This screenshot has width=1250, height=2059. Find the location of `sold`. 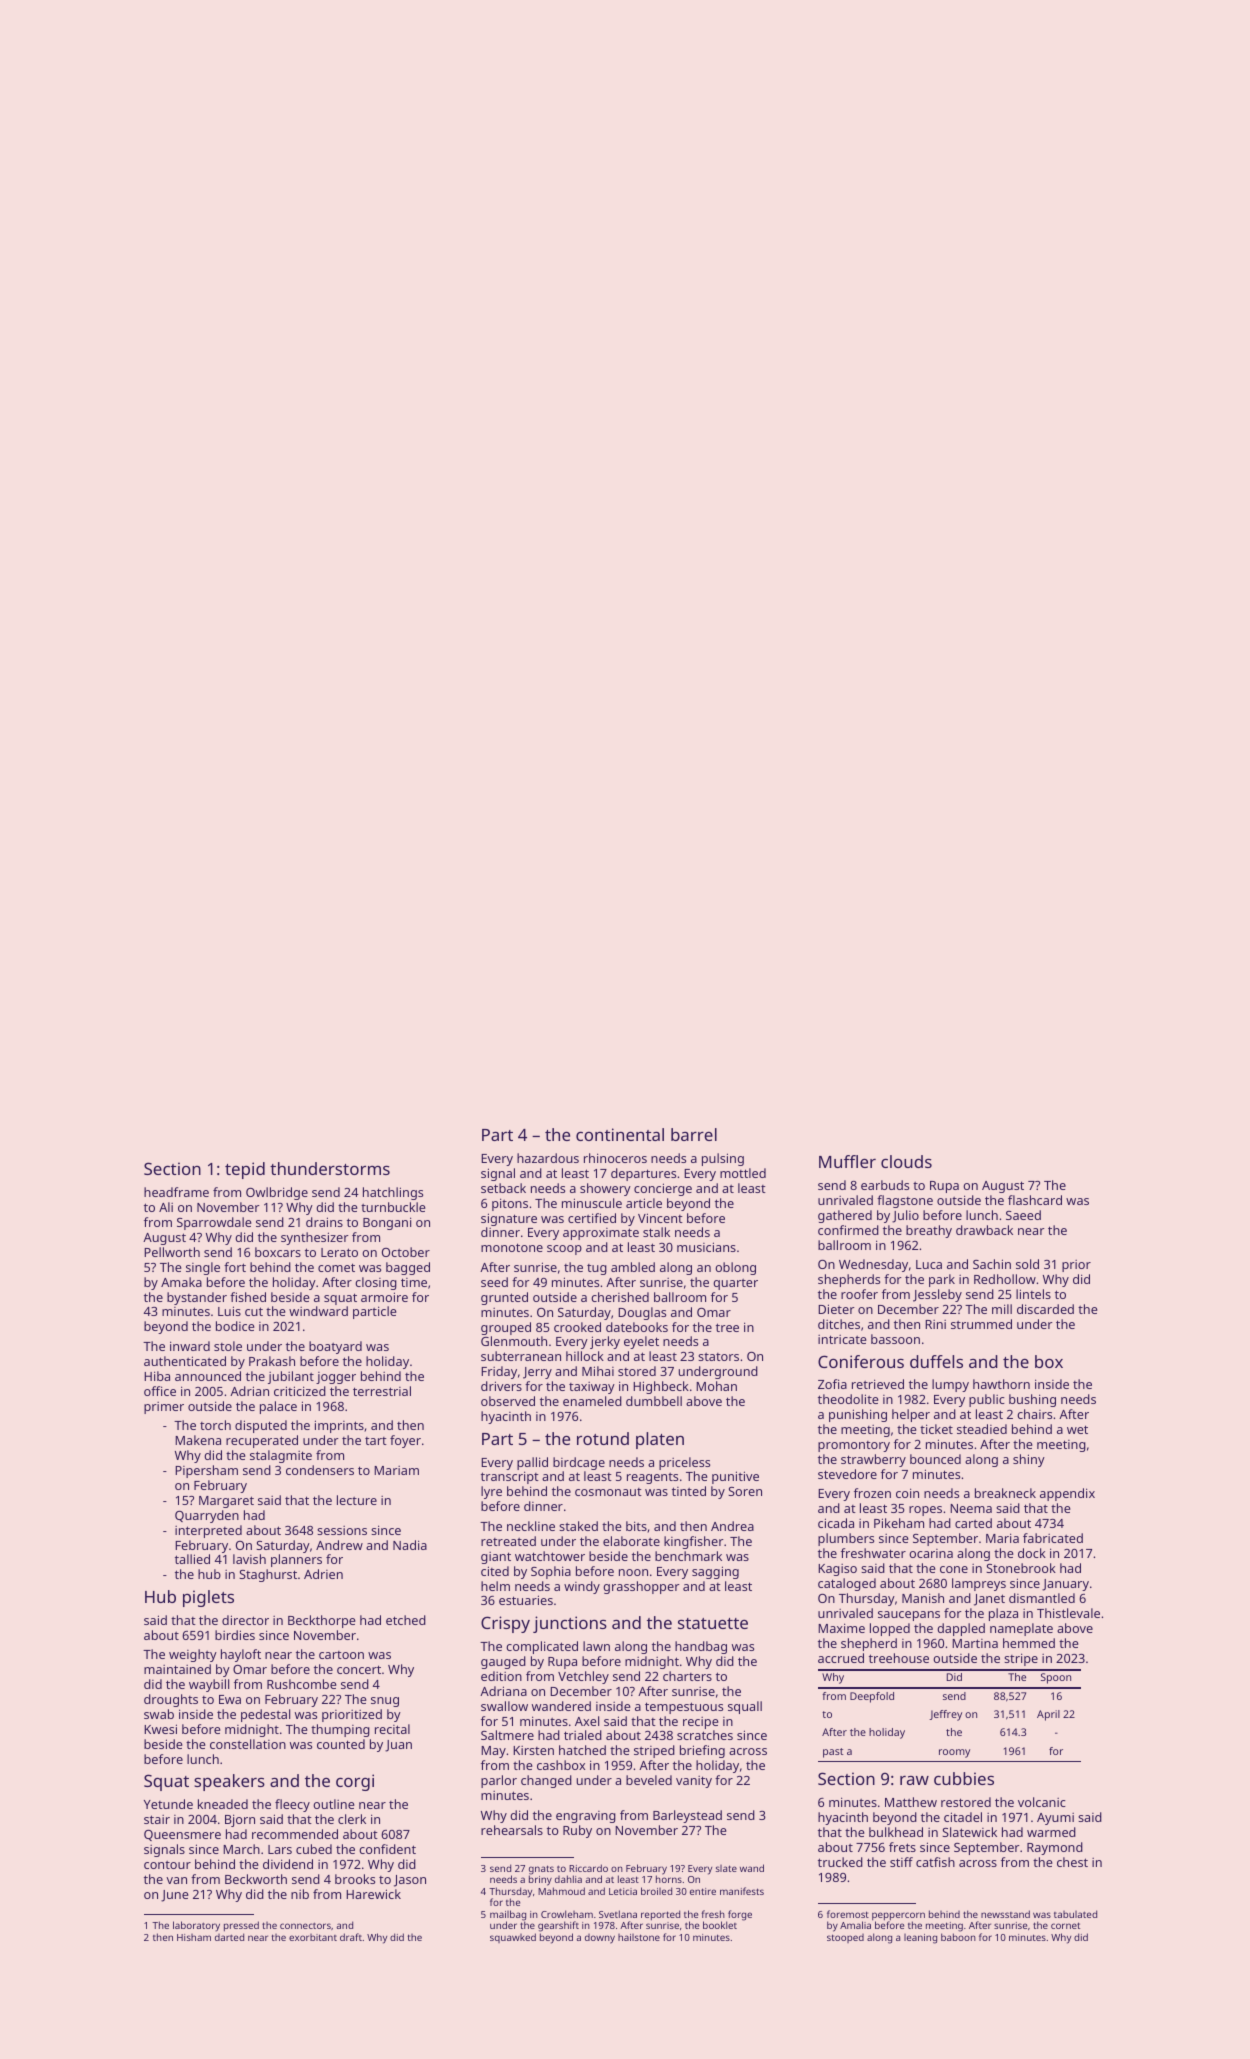

sold is located at coordinates (1027, 1264).
